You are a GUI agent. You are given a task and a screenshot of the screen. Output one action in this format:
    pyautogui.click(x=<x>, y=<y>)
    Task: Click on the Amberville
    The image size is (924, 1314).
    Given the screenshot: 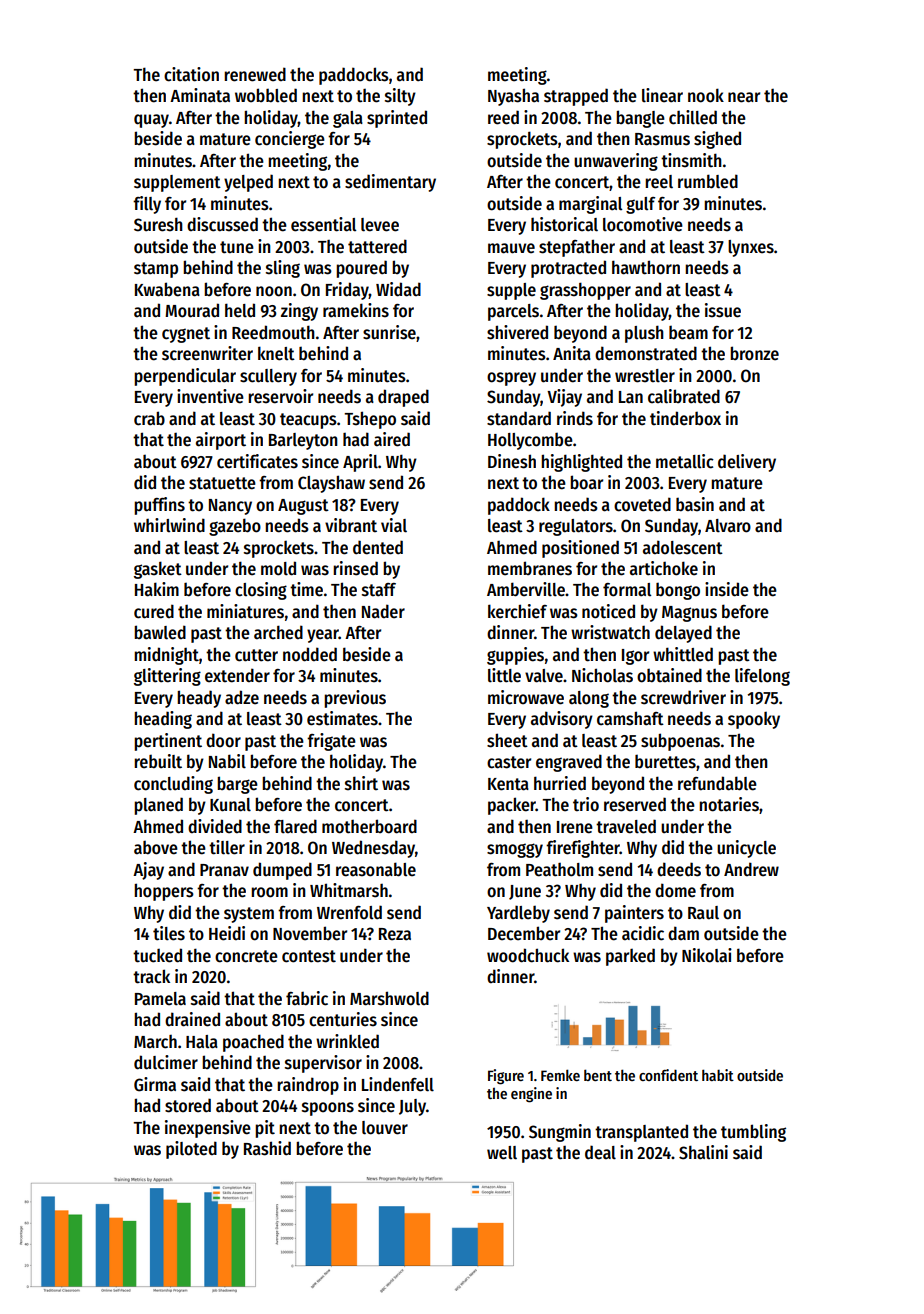 What is the action you would take?
    pyautogui.click(x=526, y=589)
